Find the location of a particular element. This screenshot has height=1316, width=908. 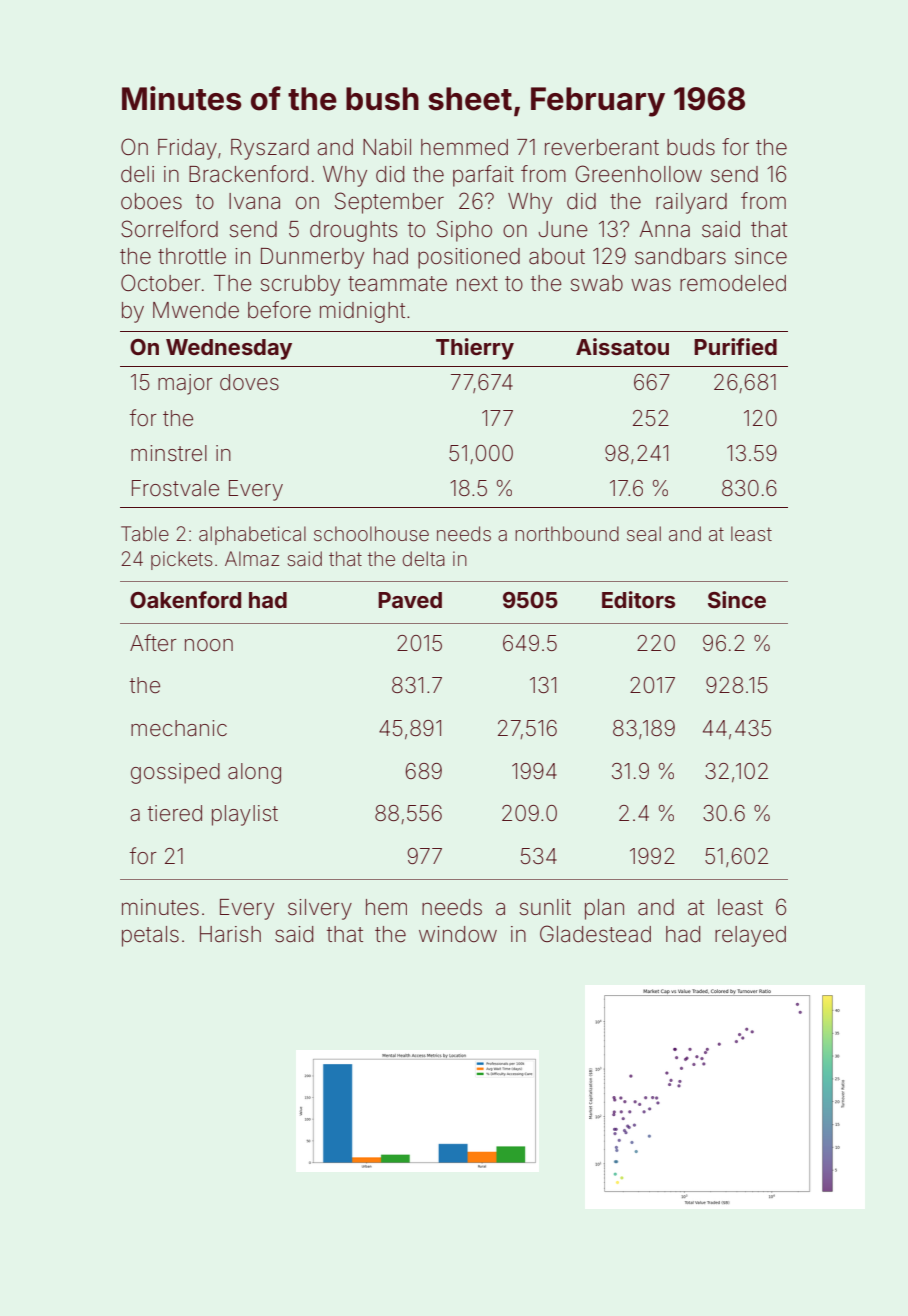

Ryszard is located at coordinates (270, 149).
